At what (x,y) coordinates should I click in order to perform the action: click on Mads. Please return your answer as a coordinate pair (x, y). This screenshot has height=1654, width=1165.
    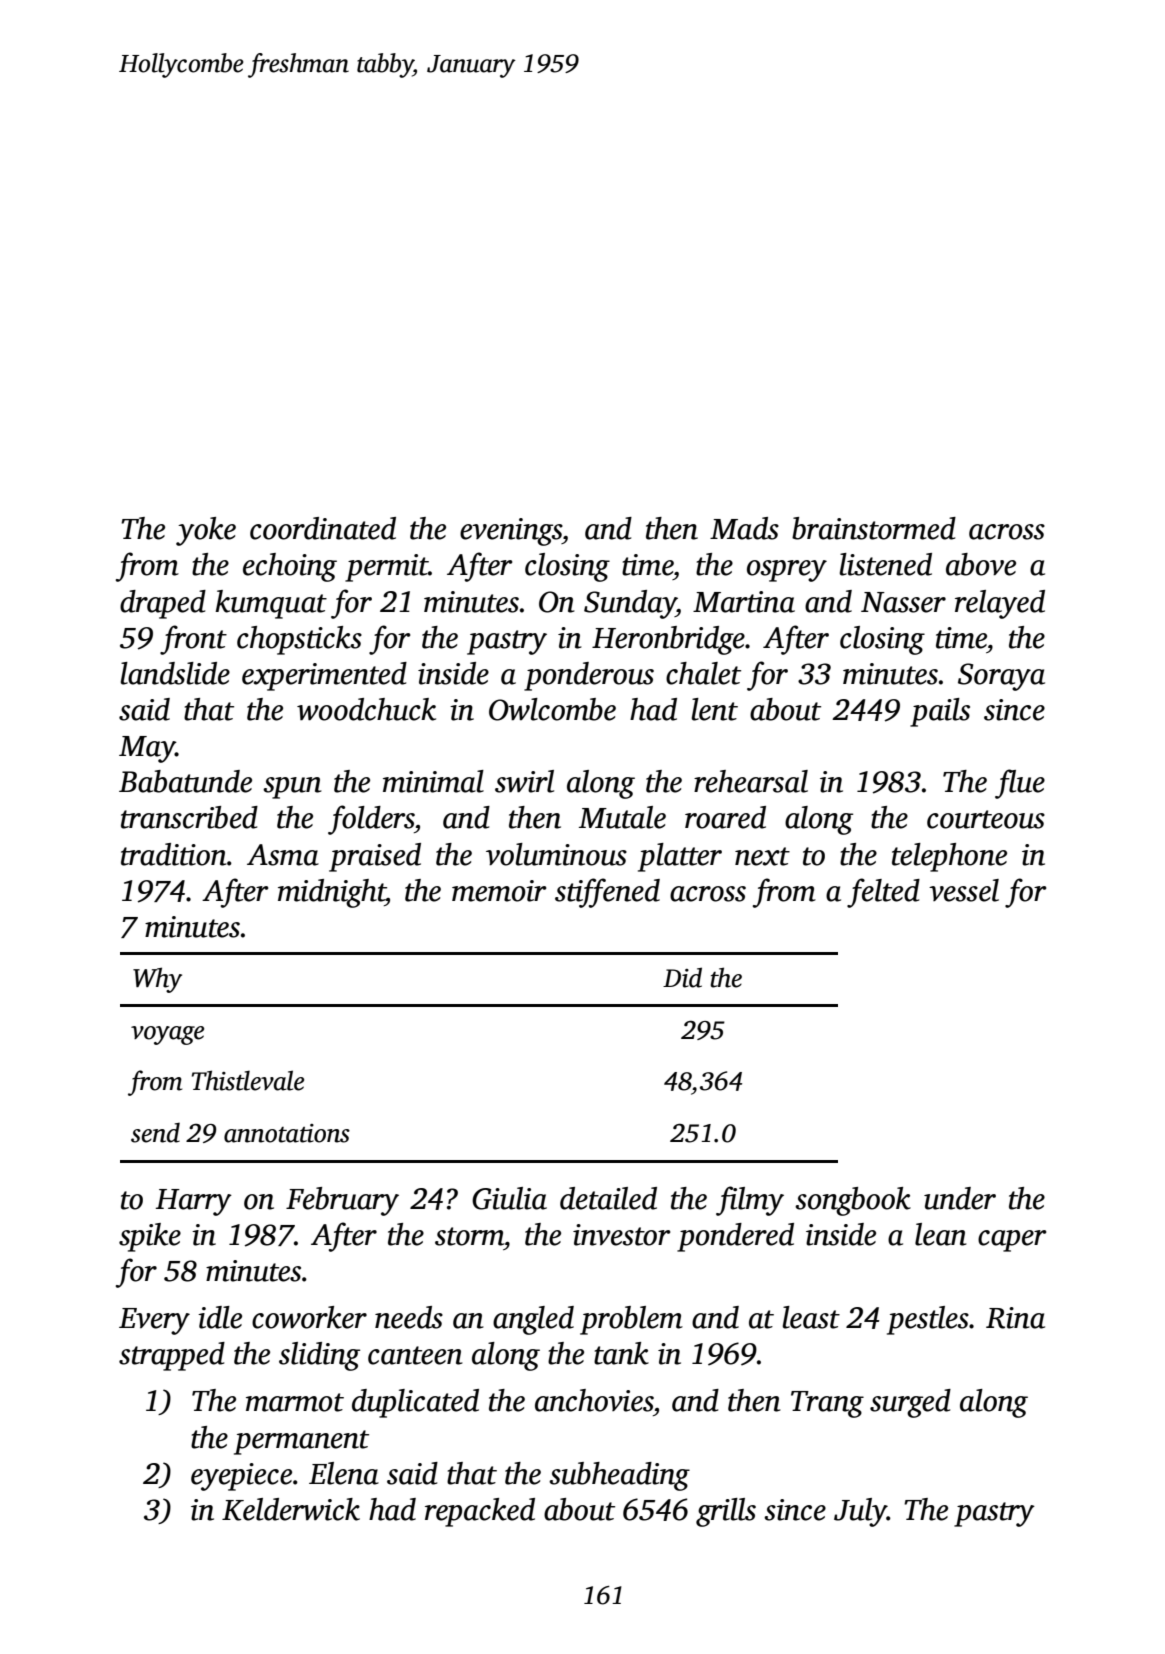
    Looking at the image, I should click on (744, 528).
